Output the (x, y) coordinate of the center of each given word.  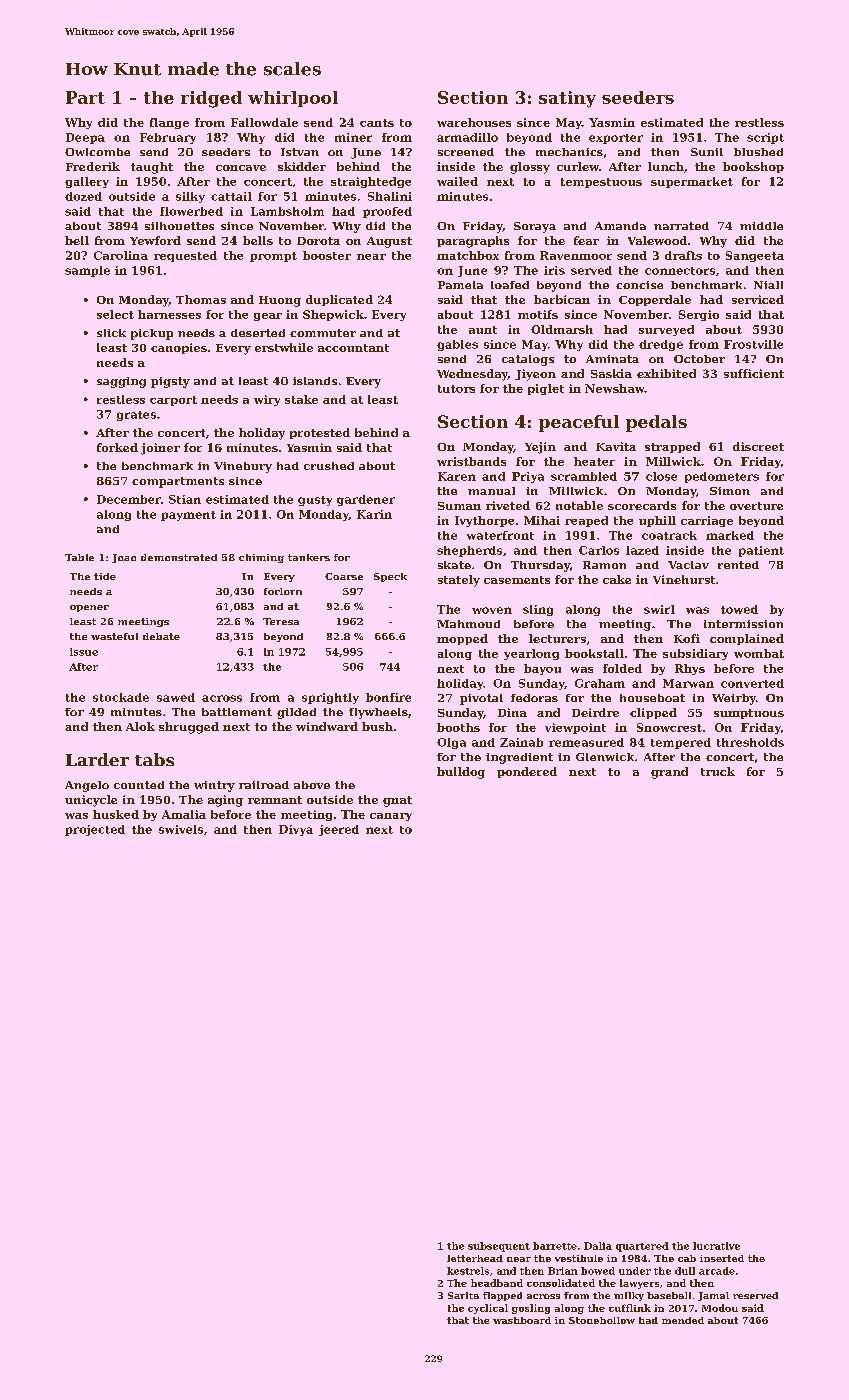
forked (117, 447)
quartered (642, 1247)
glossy (530, 168)
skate (454, 565)
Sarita (463, 1295)
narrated (681, 226)
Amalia (184, 814)
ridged (211, 99)
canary (391, 817)
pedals (656, 423)
